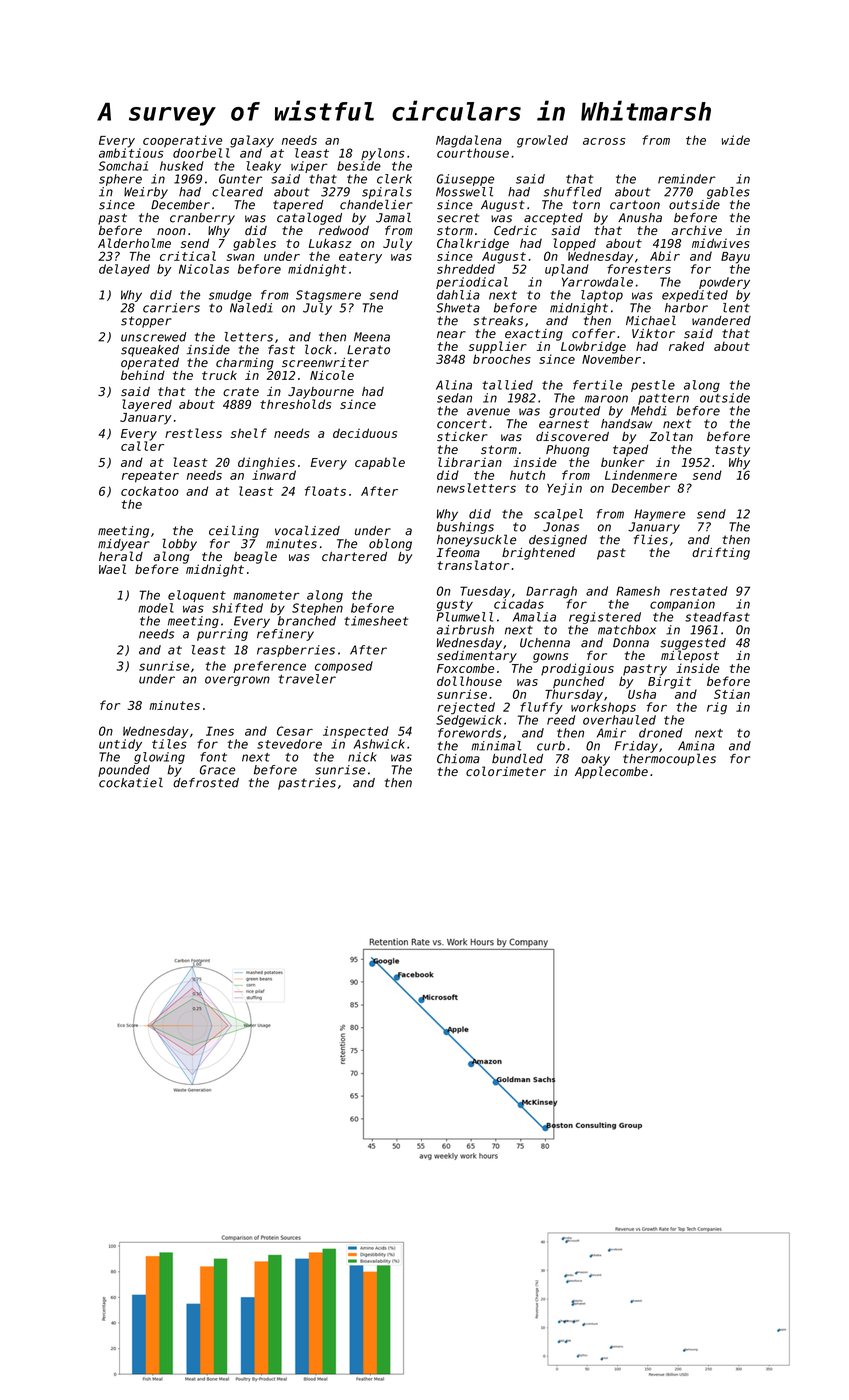  Describe the element at coordinates (206, 783) in the document. I see `defrosted` at that location.
